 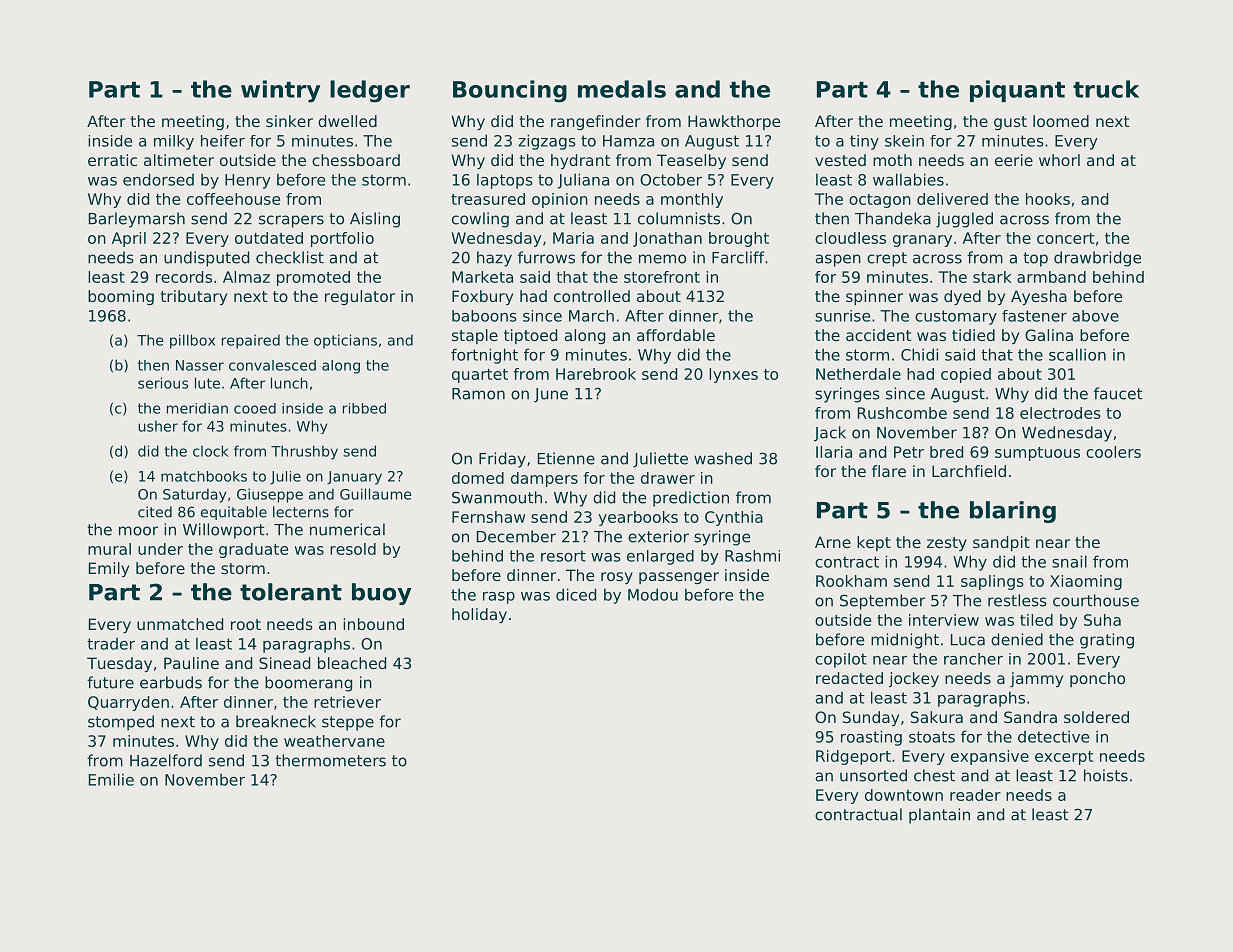 What do you see at coordinates (482, 277) in the screenshot?
I see `Marketa` at bounding box center [482, 277].
